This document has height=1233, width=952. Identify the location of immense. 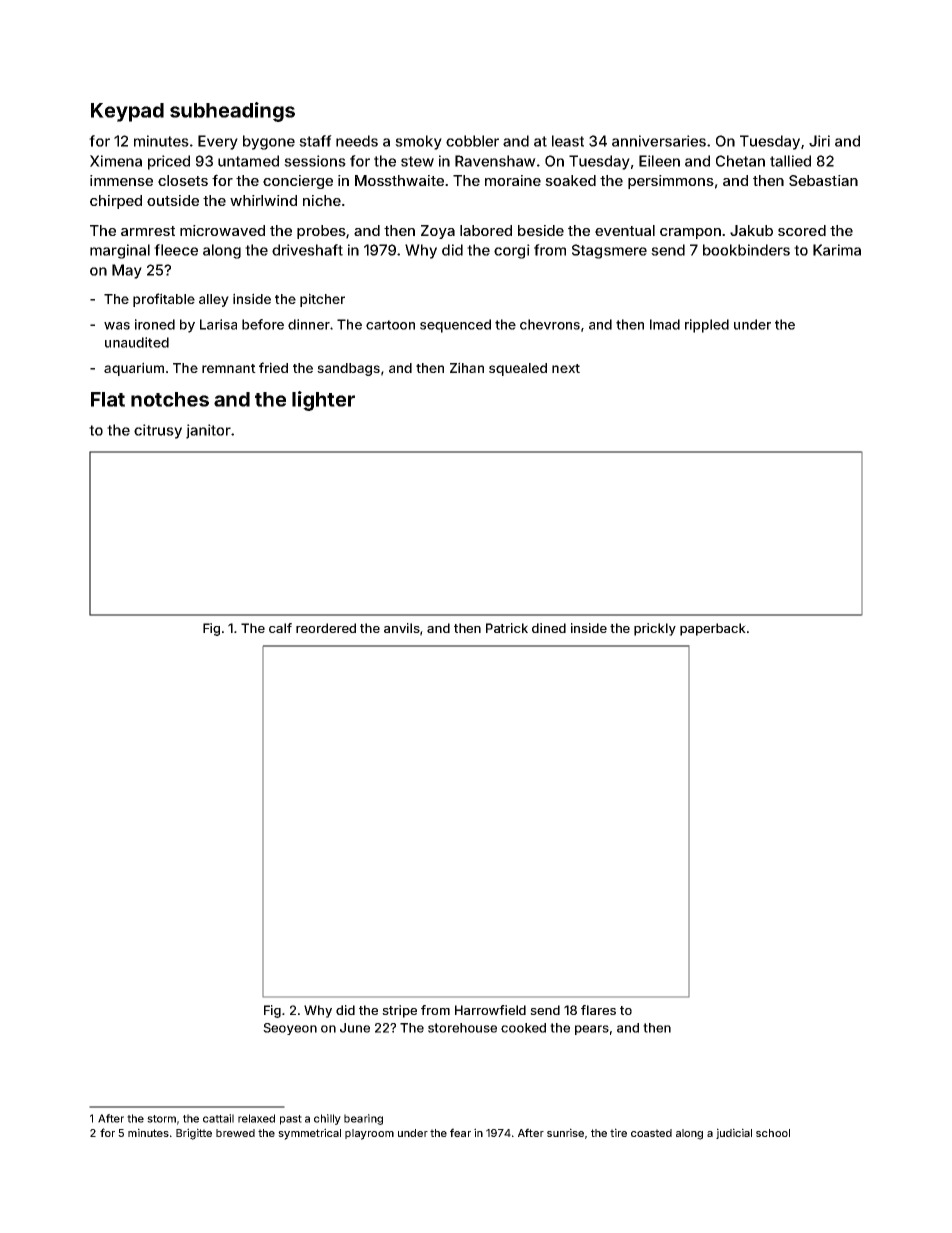
(121, 180).
